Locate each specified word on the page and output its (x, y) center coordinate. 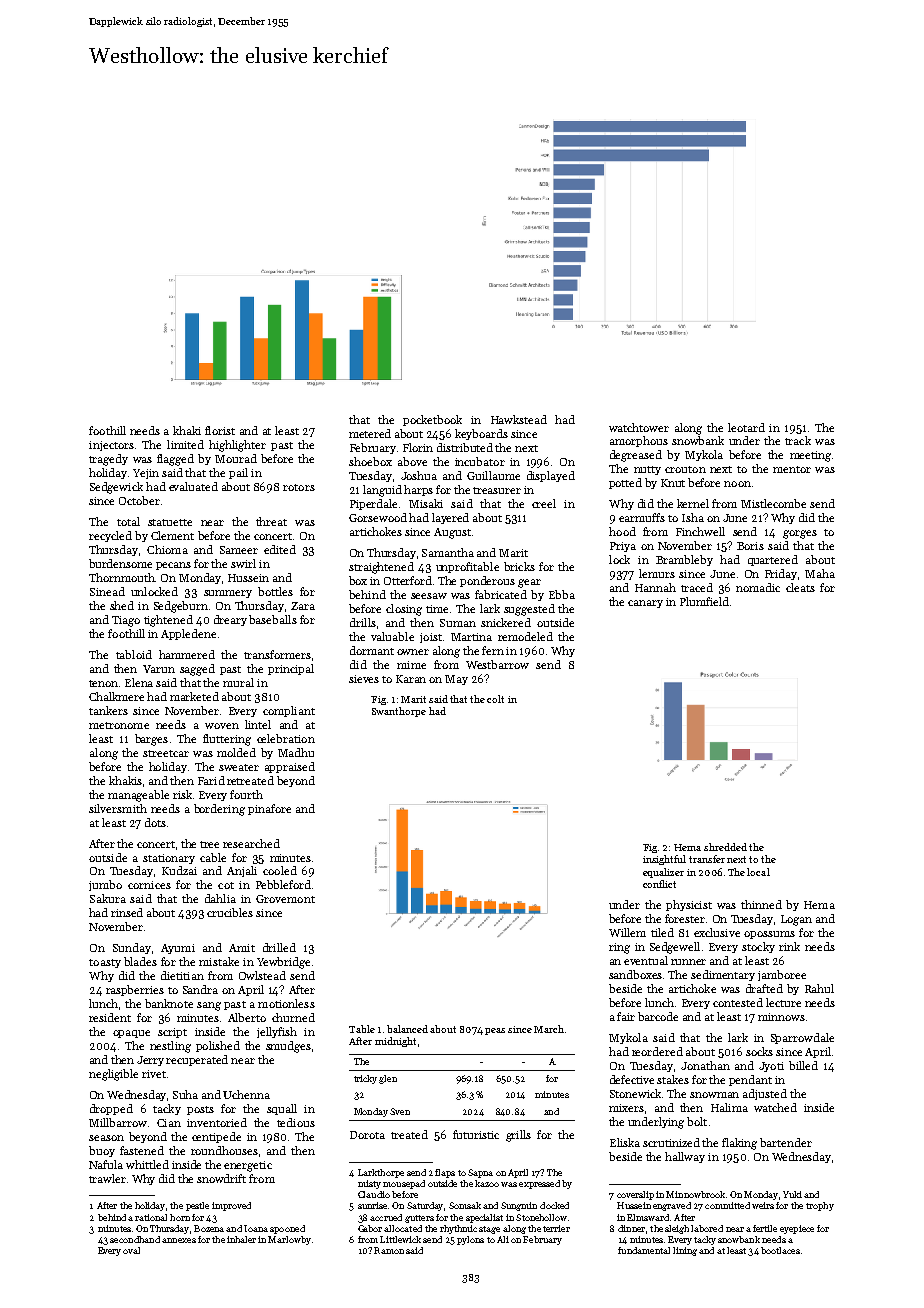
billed (803, 1065)
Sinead (107, 591)
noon (737, 484)
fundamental (644, 1250)
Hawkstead (519, 419)
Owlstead (262, 975)
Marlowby (289, 1240)
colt (495, 699)
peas (495, 1031)
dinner (631, 1228)
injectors (111, 446)
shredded (725, 847)
